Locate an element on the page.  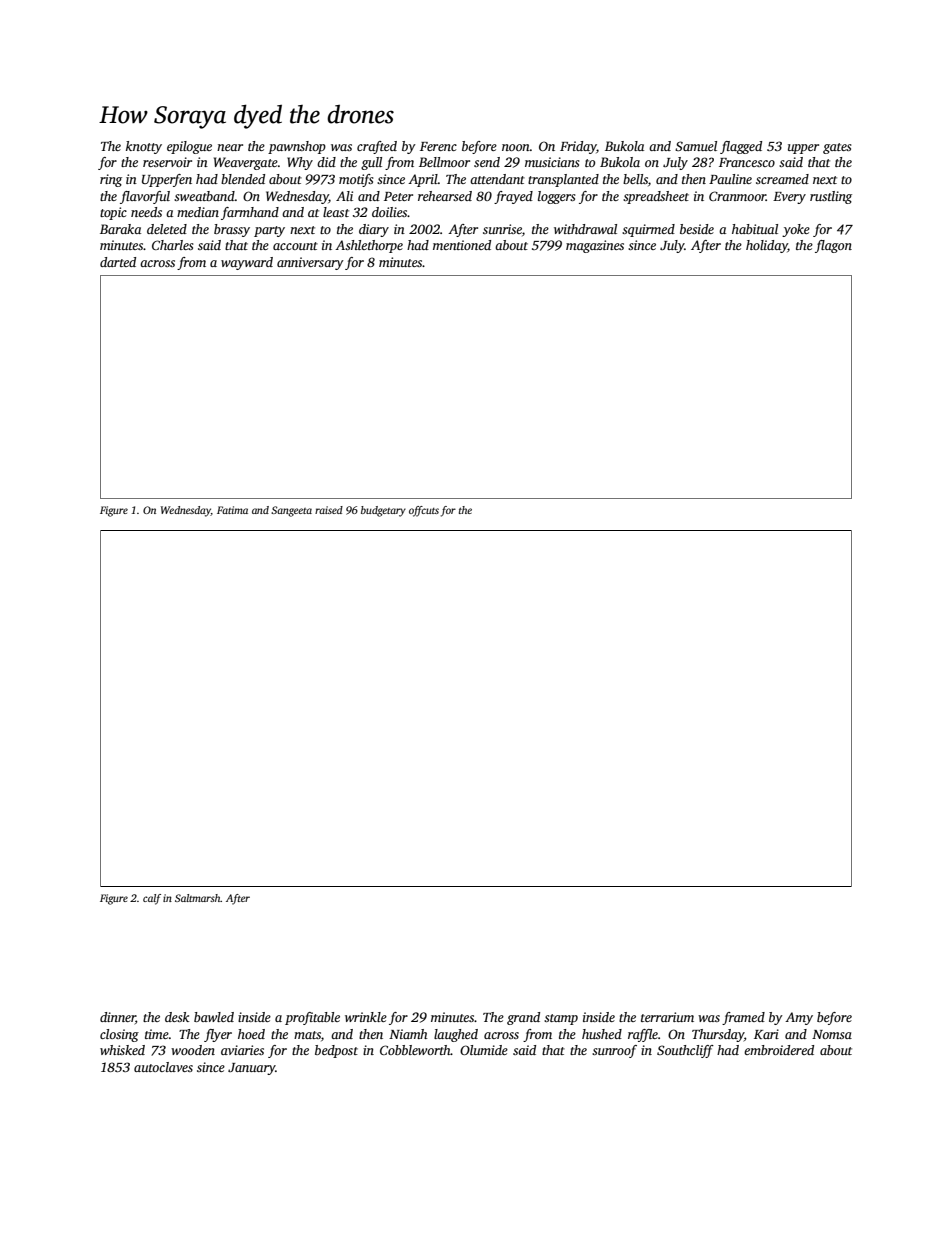
darted is located at coordinates (118, 262).
